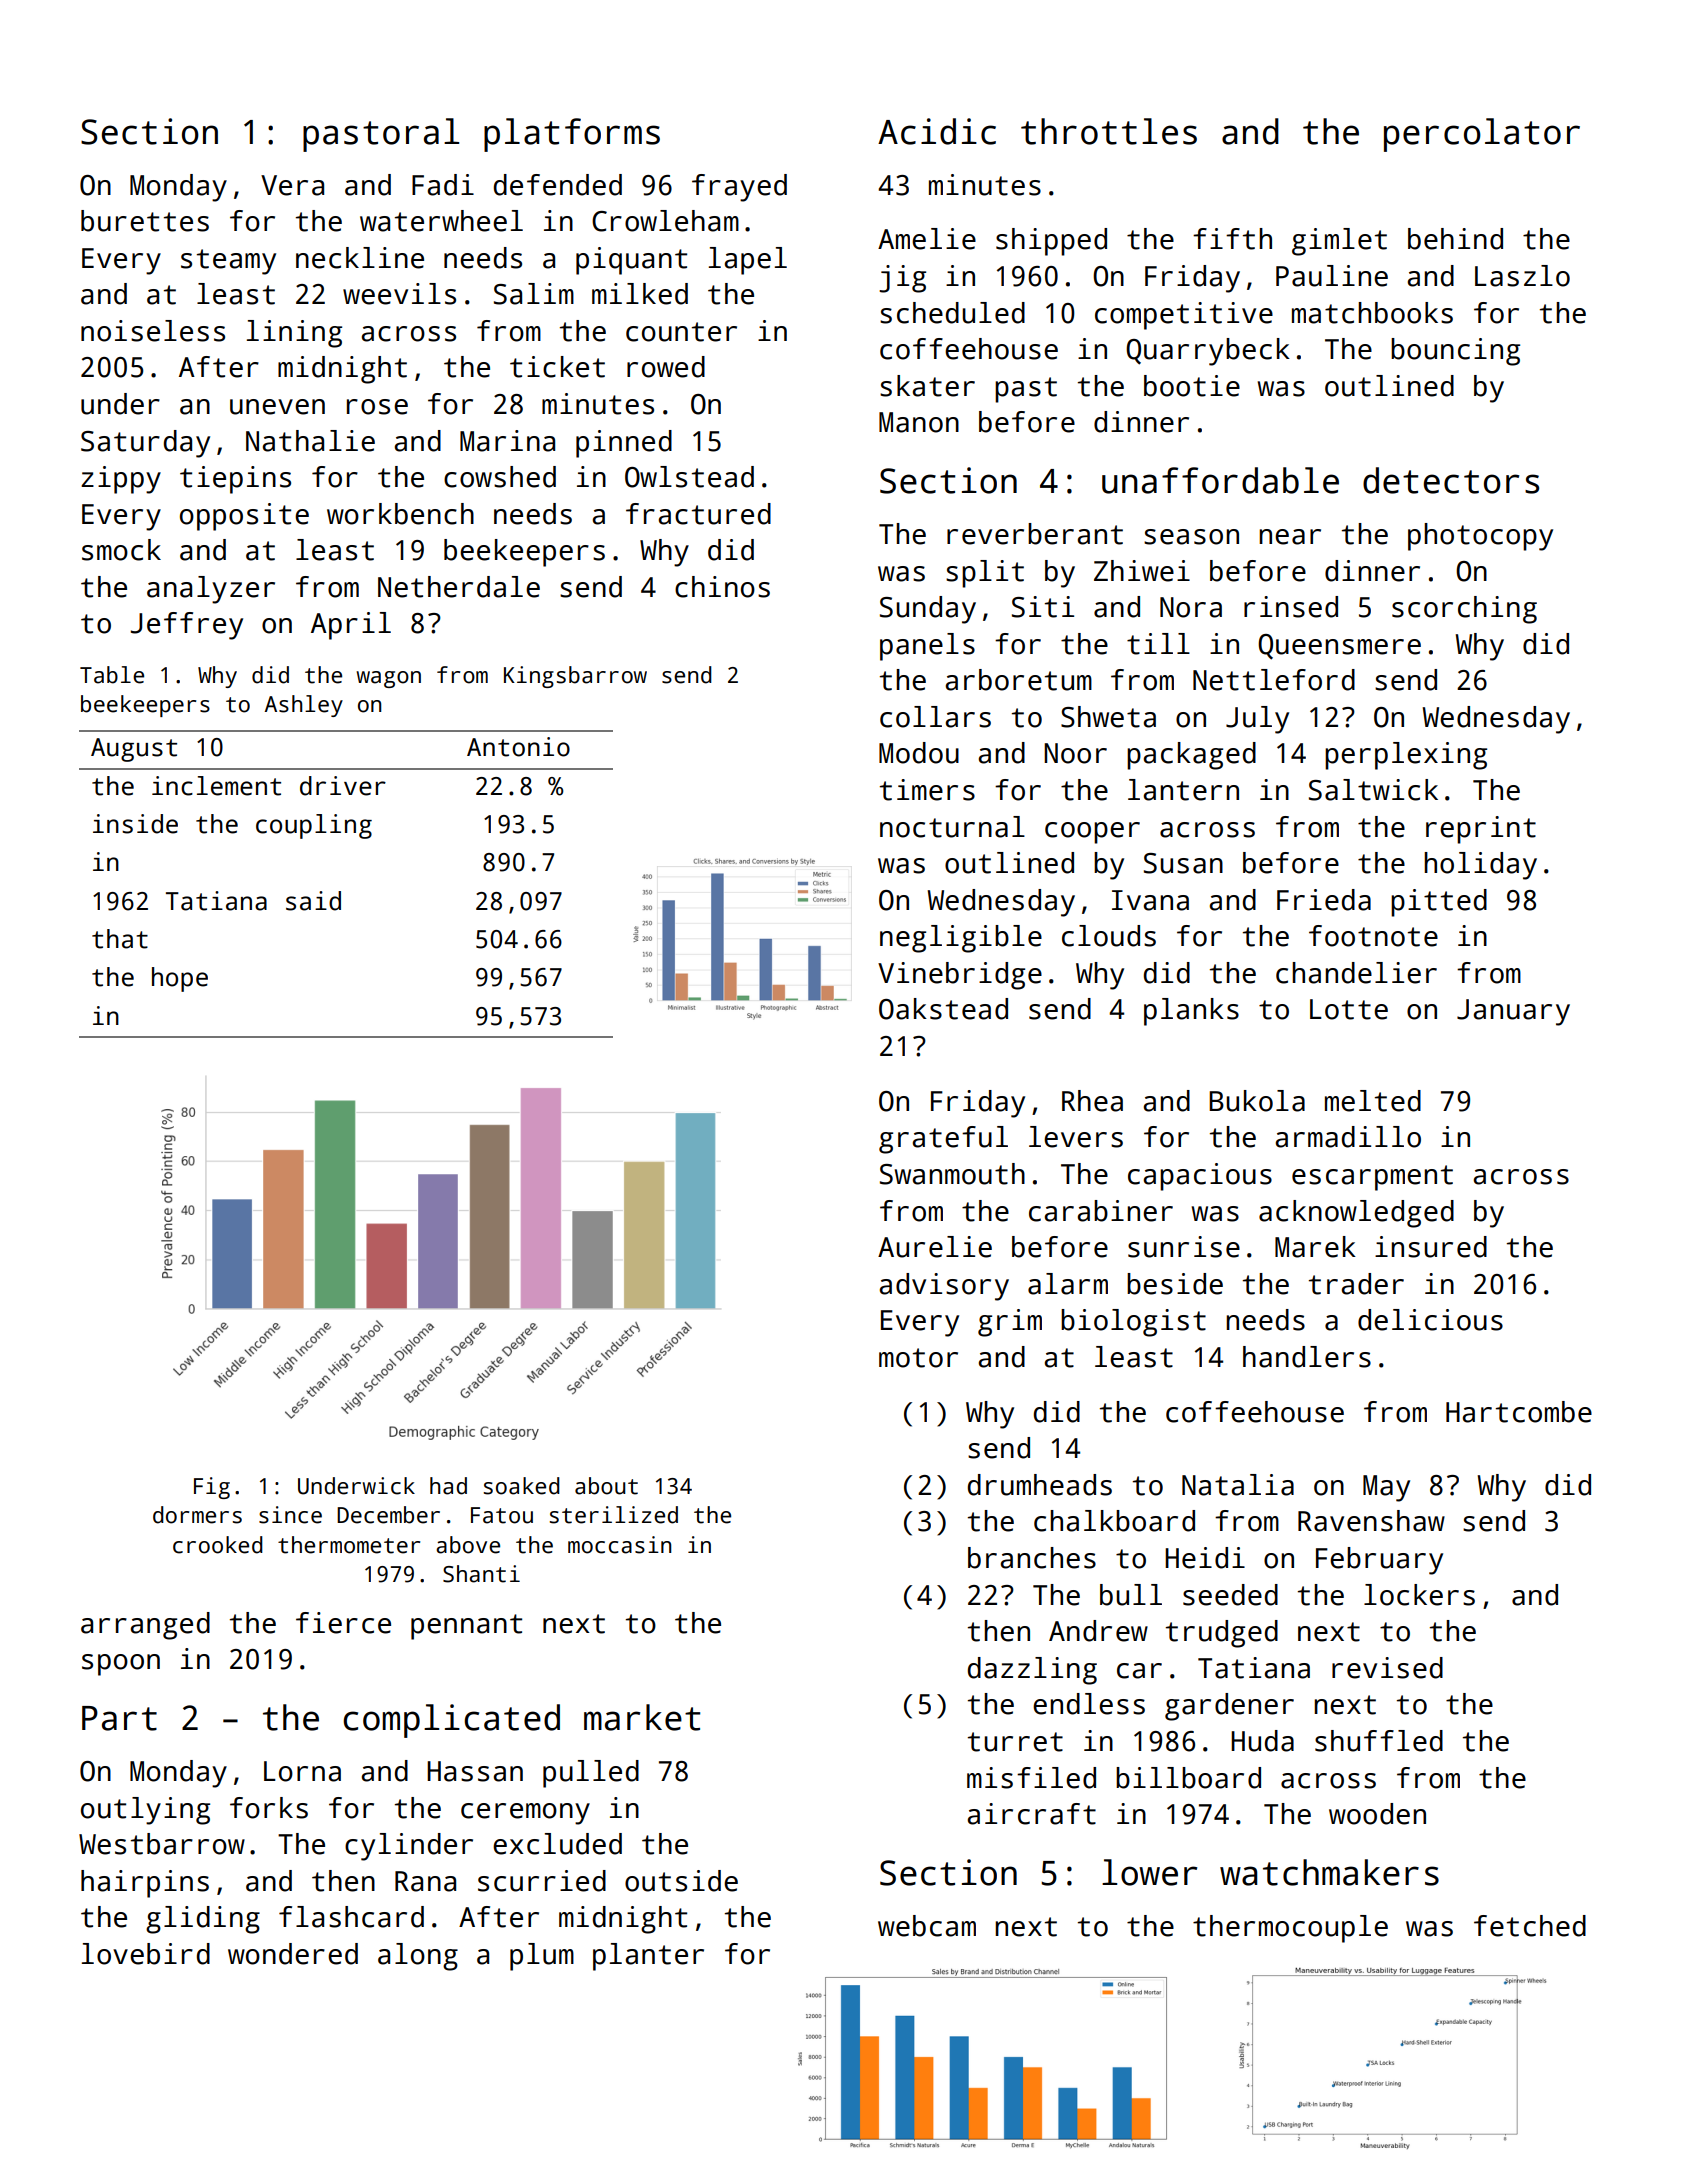 This screenshot has width=1683, height=2178. Describe the element at coordinates (640, 294) in the screenshot. I see `milked` at that location.
